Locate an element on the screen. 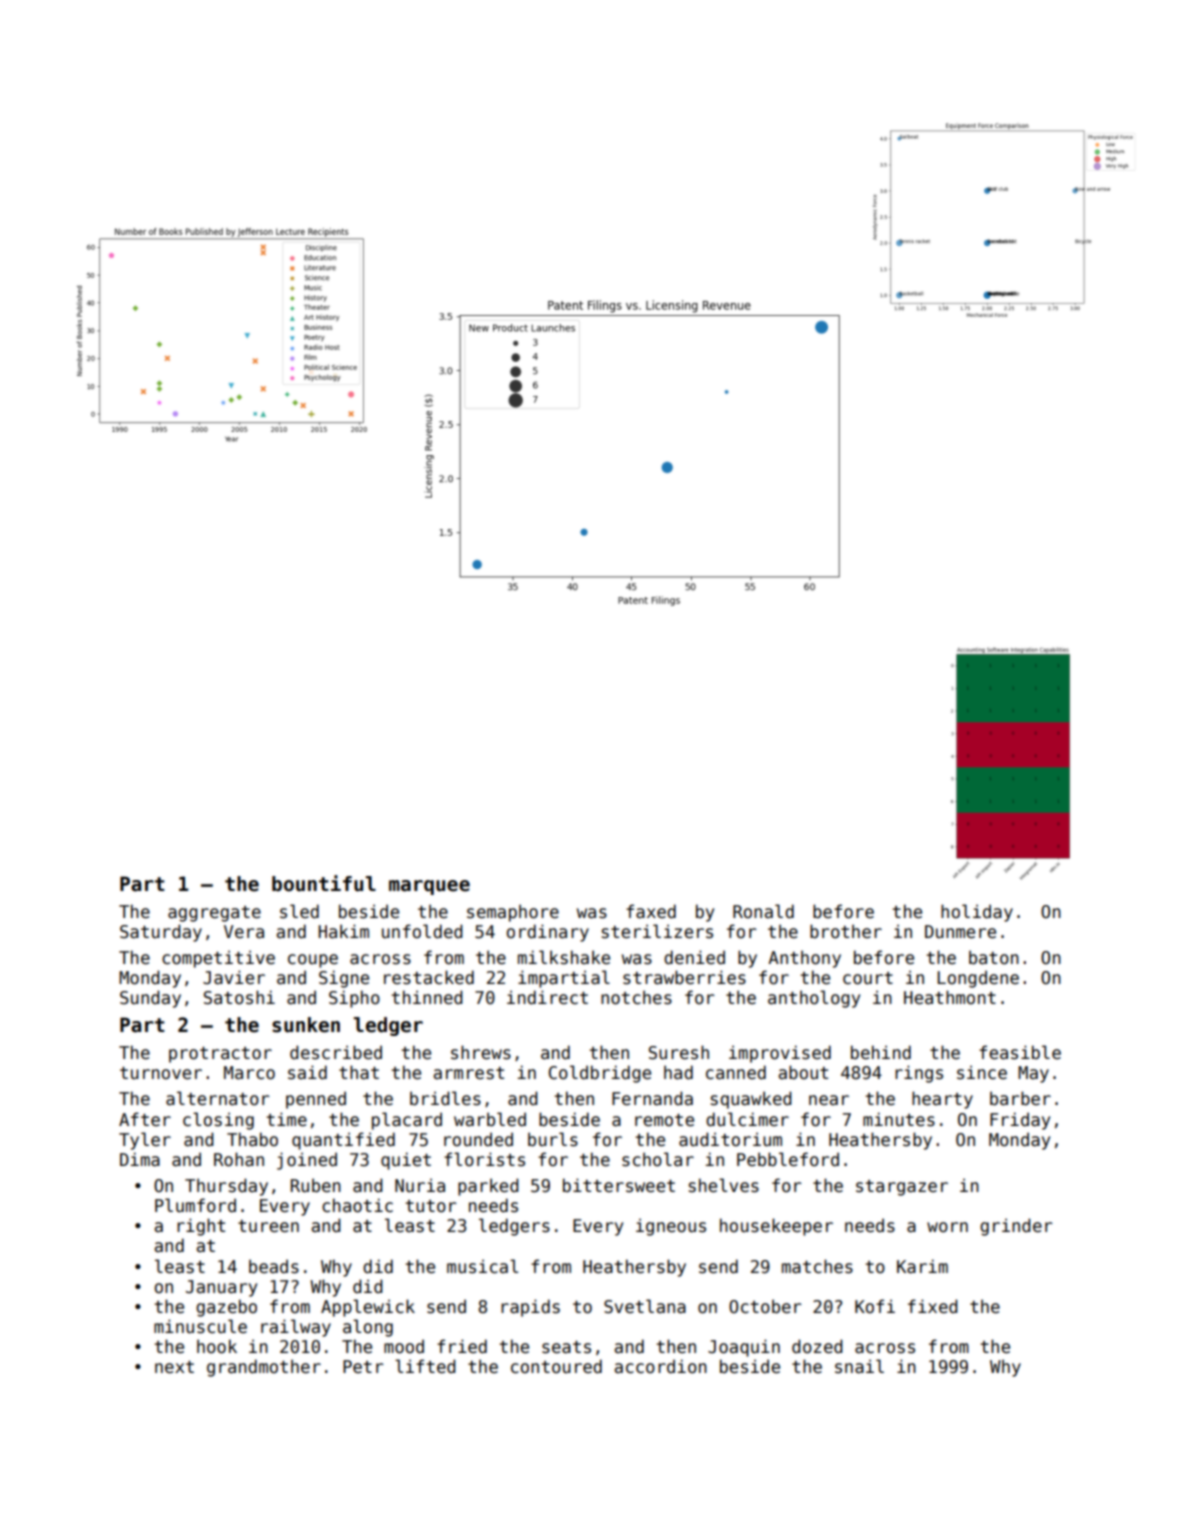 The image size is (1181, 1528). protractor is located at coordinates (220, 1055).
